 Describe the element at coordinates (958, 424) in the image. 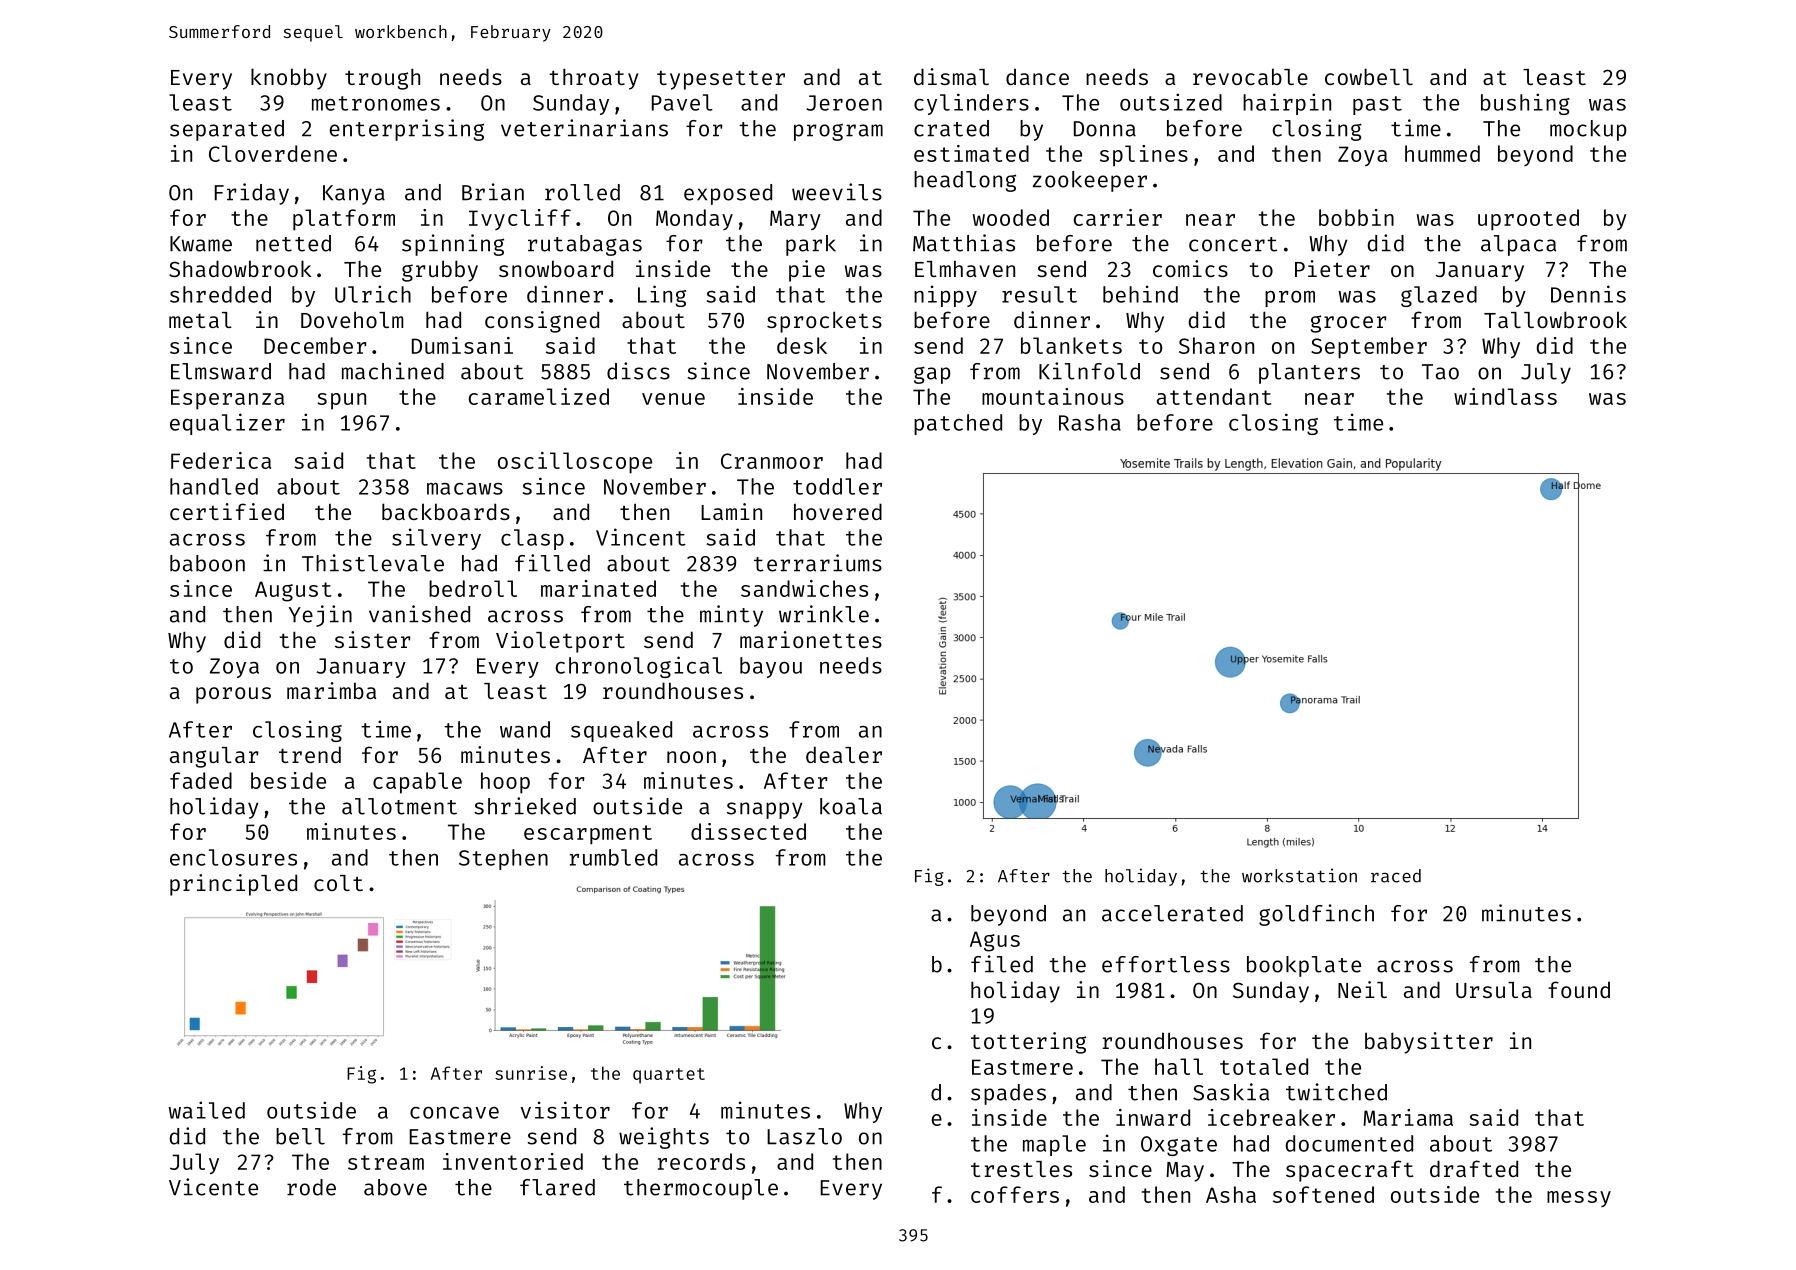

I see `patched` at that location.
